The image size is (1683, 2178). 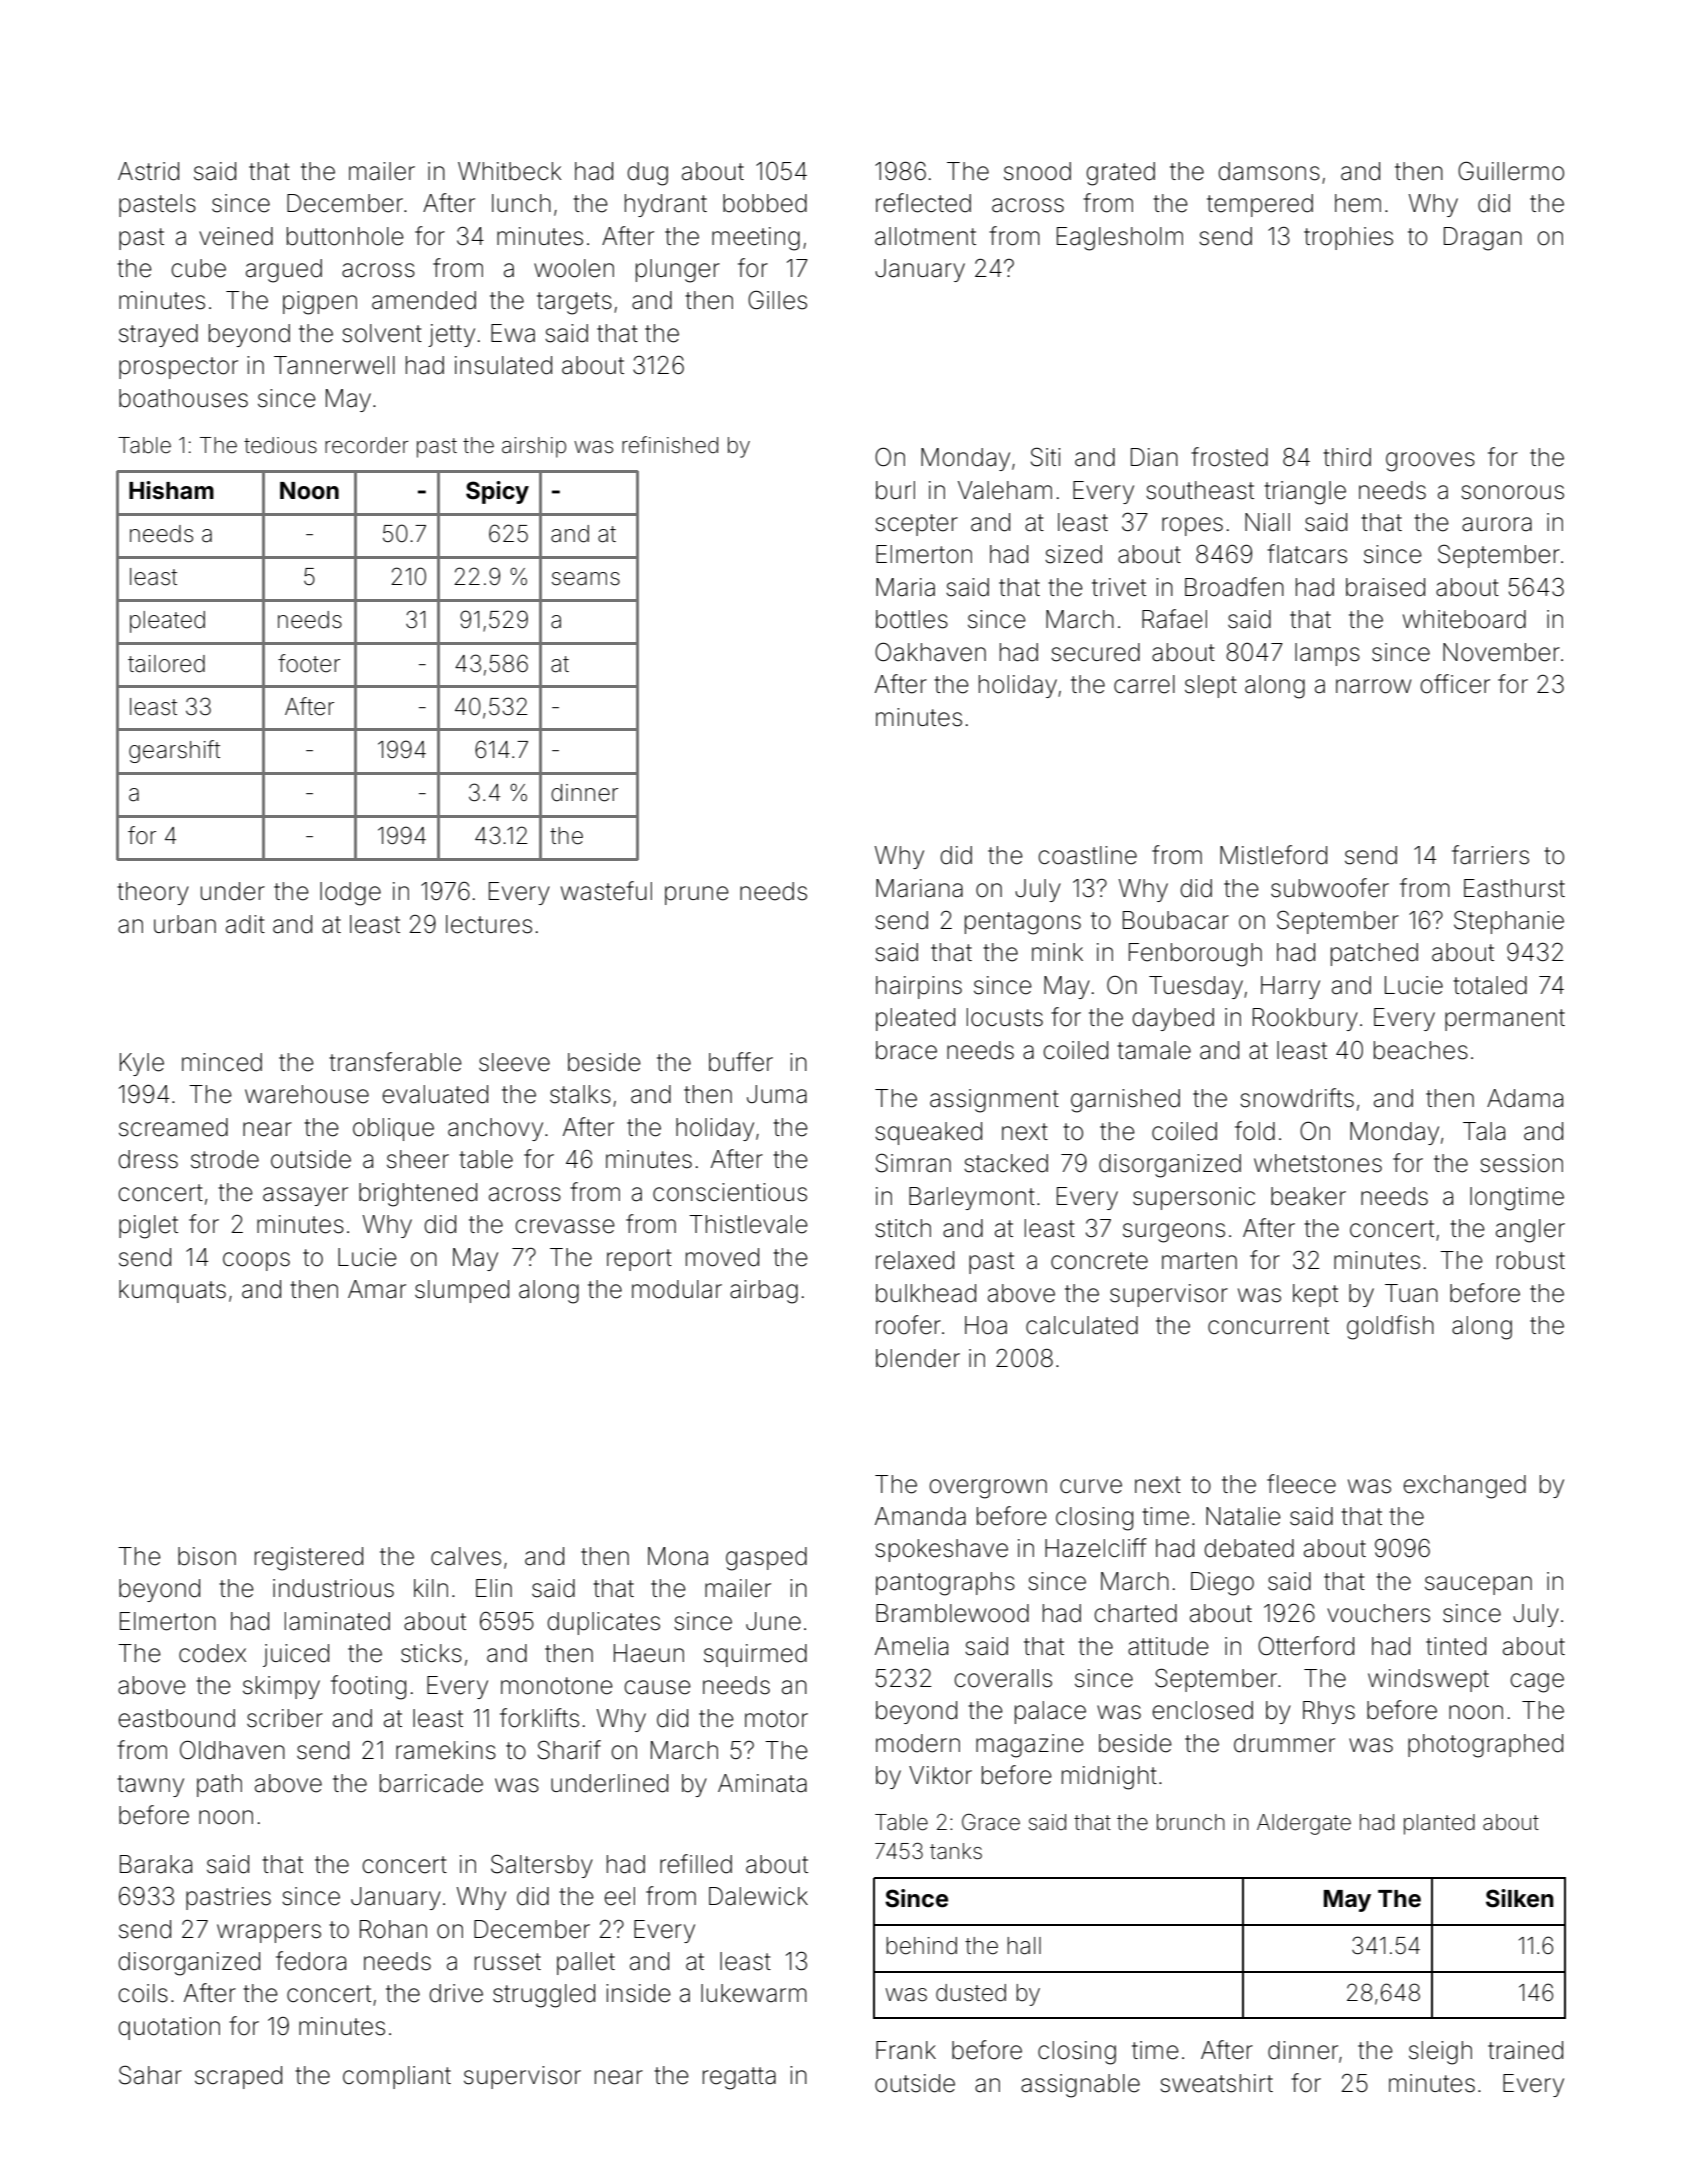 I want to click on Hoa, so click(x=986, y=1325).
